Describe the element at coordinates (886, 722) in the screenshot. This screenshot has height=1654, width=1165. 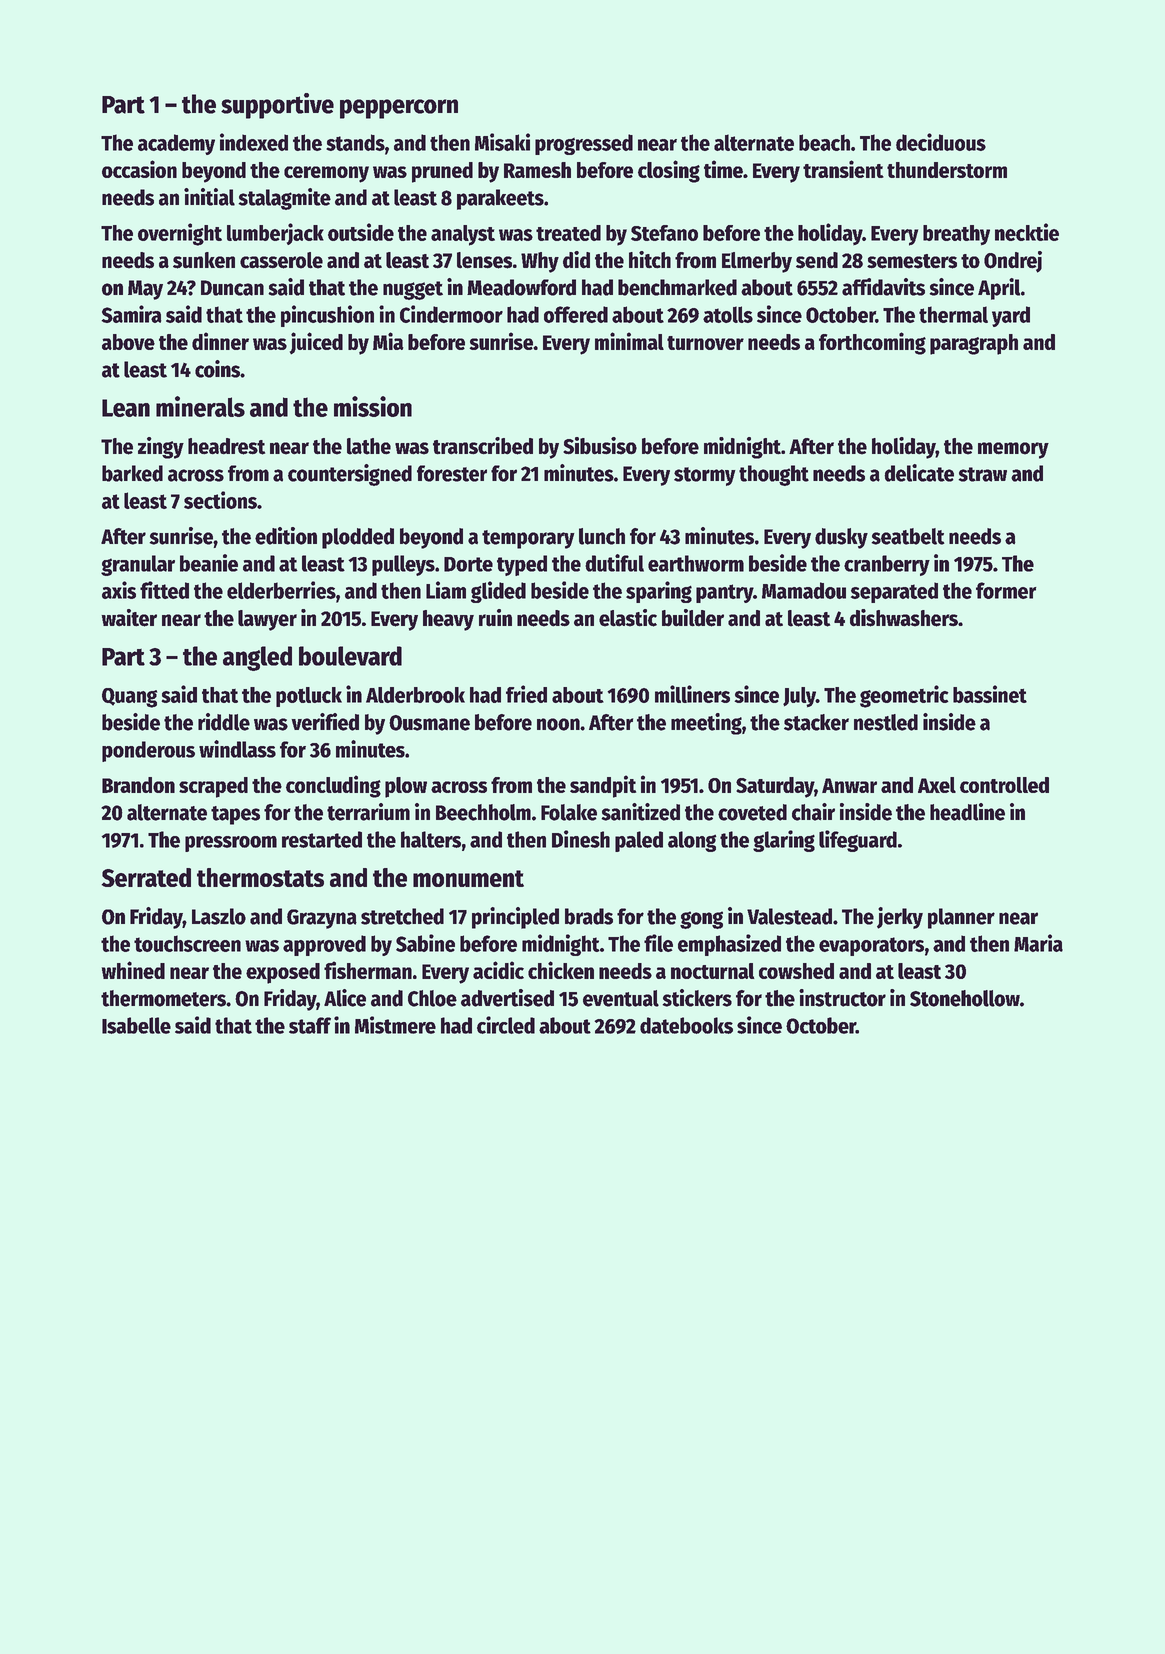
I see `nestled` at that location.
